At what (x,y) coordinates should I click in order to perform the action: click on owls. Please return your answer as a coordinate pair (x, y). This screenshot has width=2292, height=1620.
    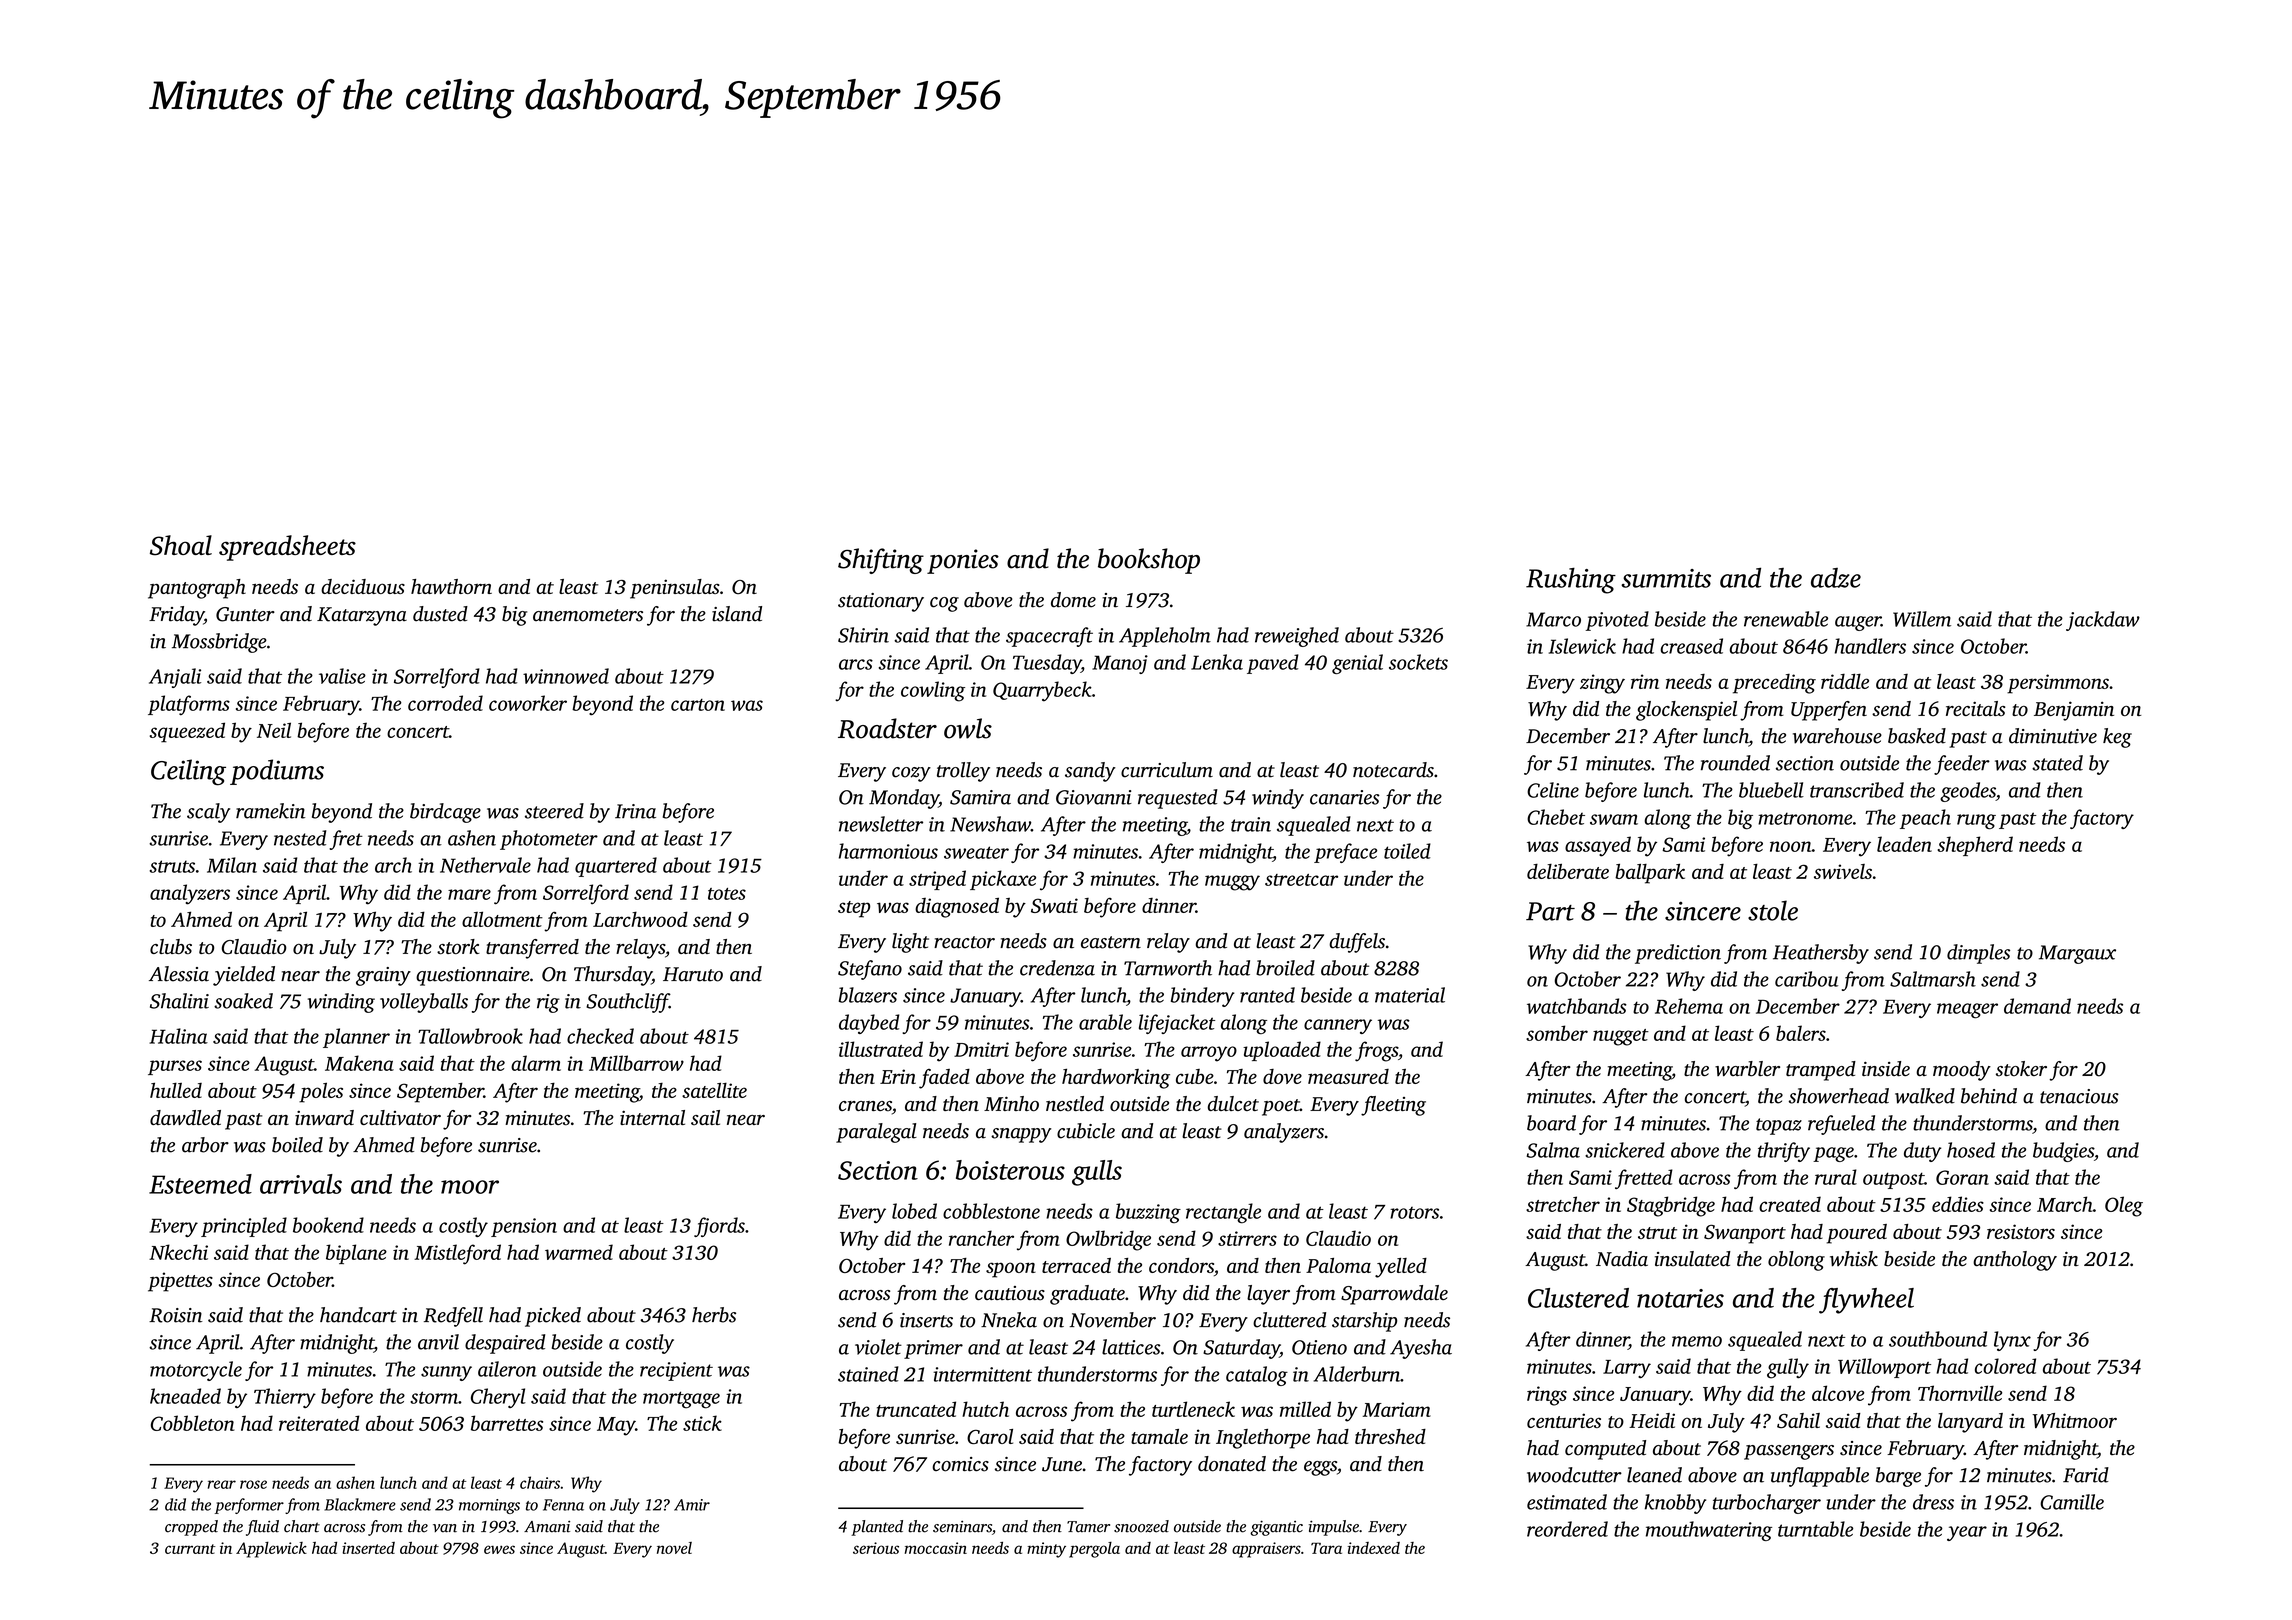
    Looking at the image, I should click on (968, 728).
